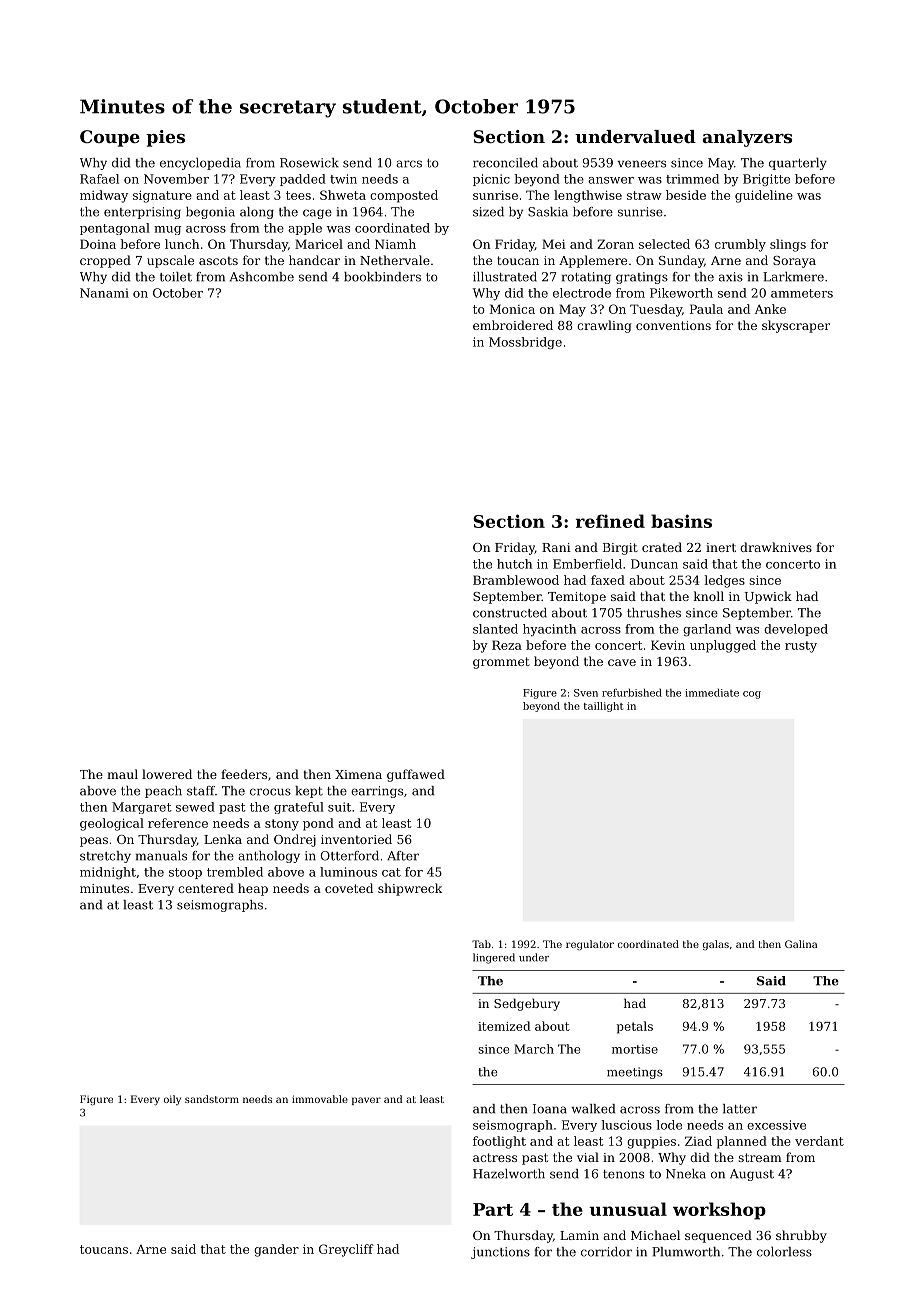 This screenshot has width=924, height=1308. Describe the element at coordinates (309, 163) in the screenshot. I see `Rosewick` at that location.
